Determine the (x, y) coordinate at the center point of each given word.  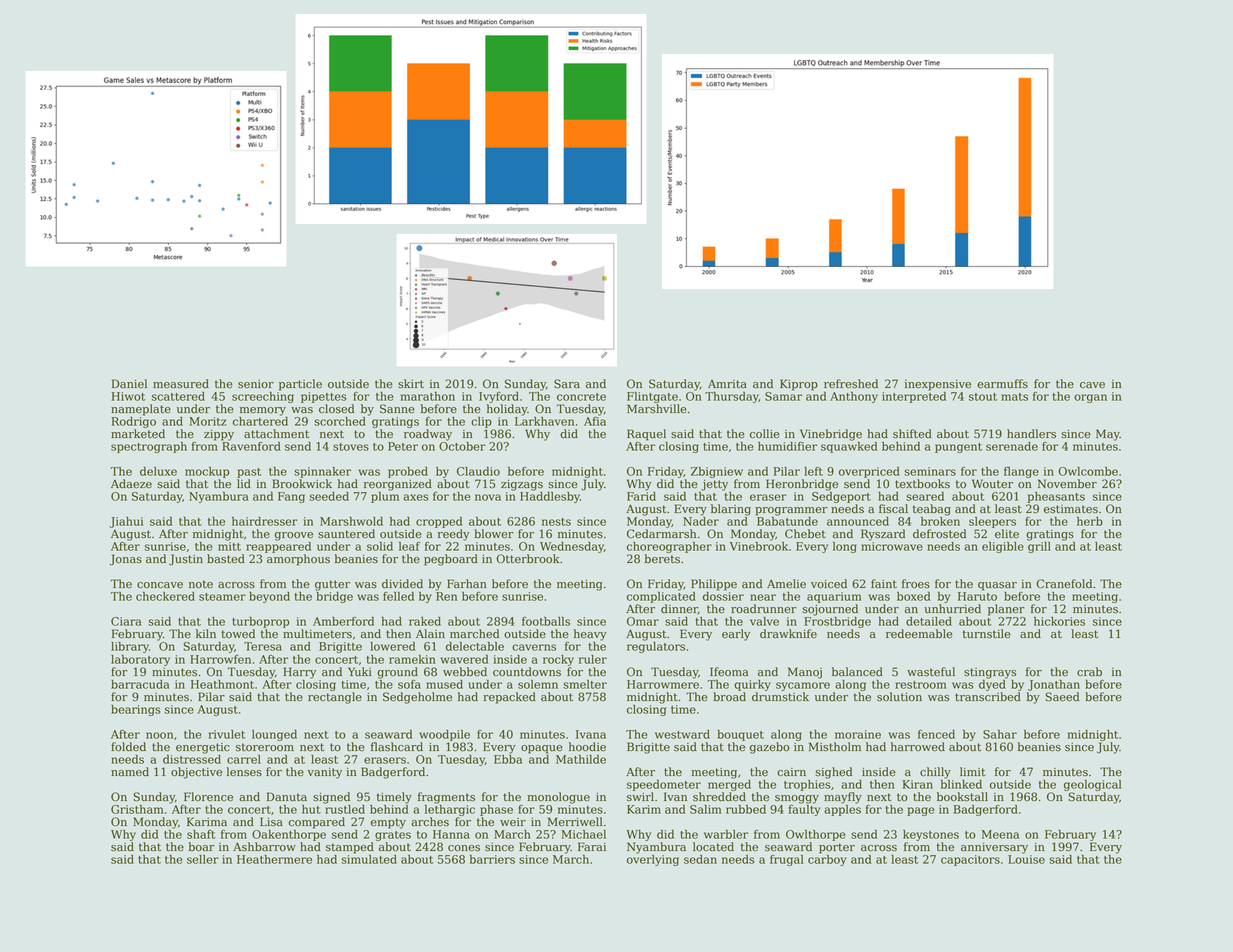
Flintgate (652, 397)
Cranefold (1064, 584)
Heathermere (274, 859)
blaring (731, 510)
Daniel (129, 384)
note (201, 584)
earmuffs (1002, 384)
